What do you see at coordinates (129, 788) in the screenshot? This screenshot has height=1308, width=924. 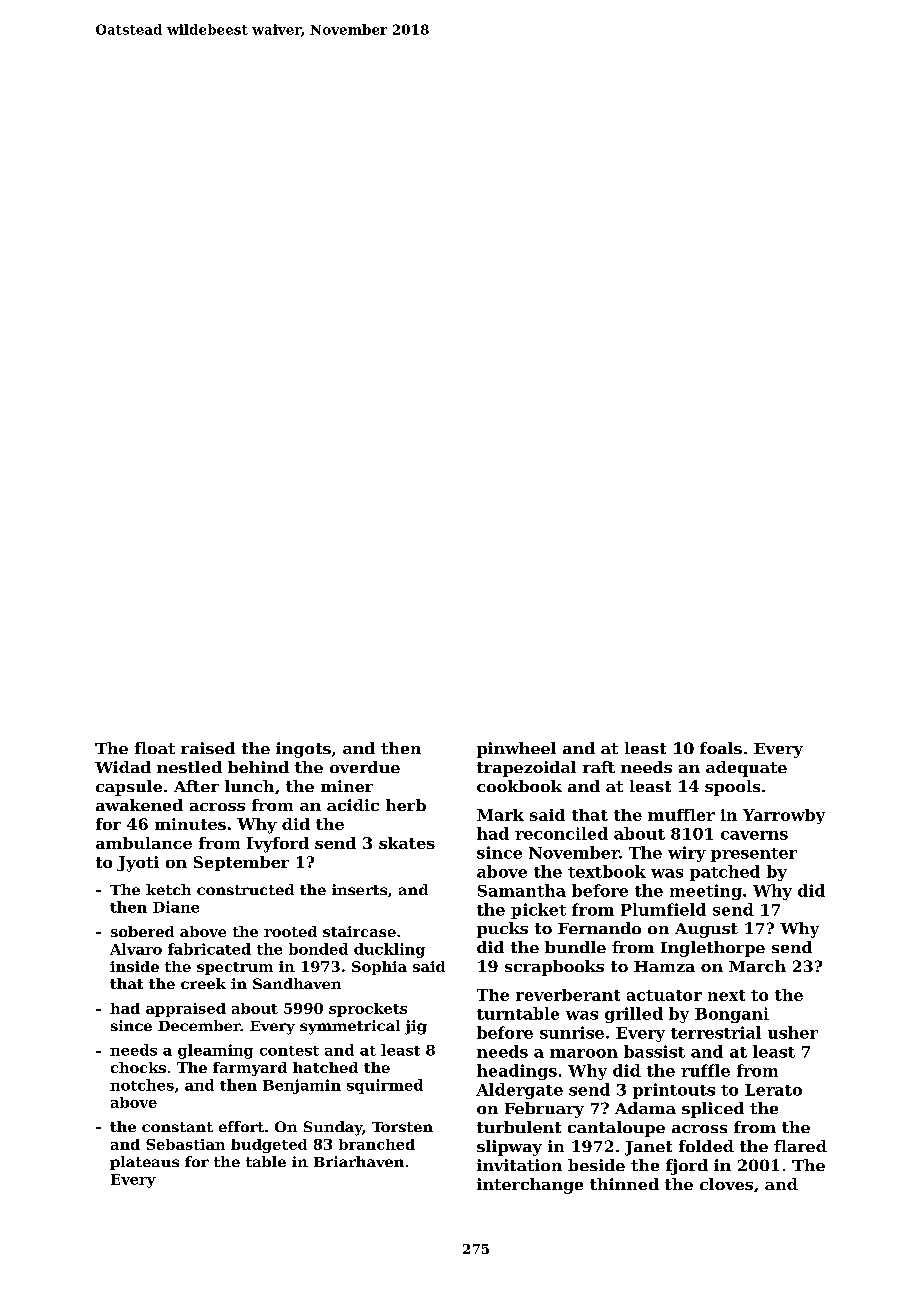 I see `capsule` at bounding box center [129, 788].
